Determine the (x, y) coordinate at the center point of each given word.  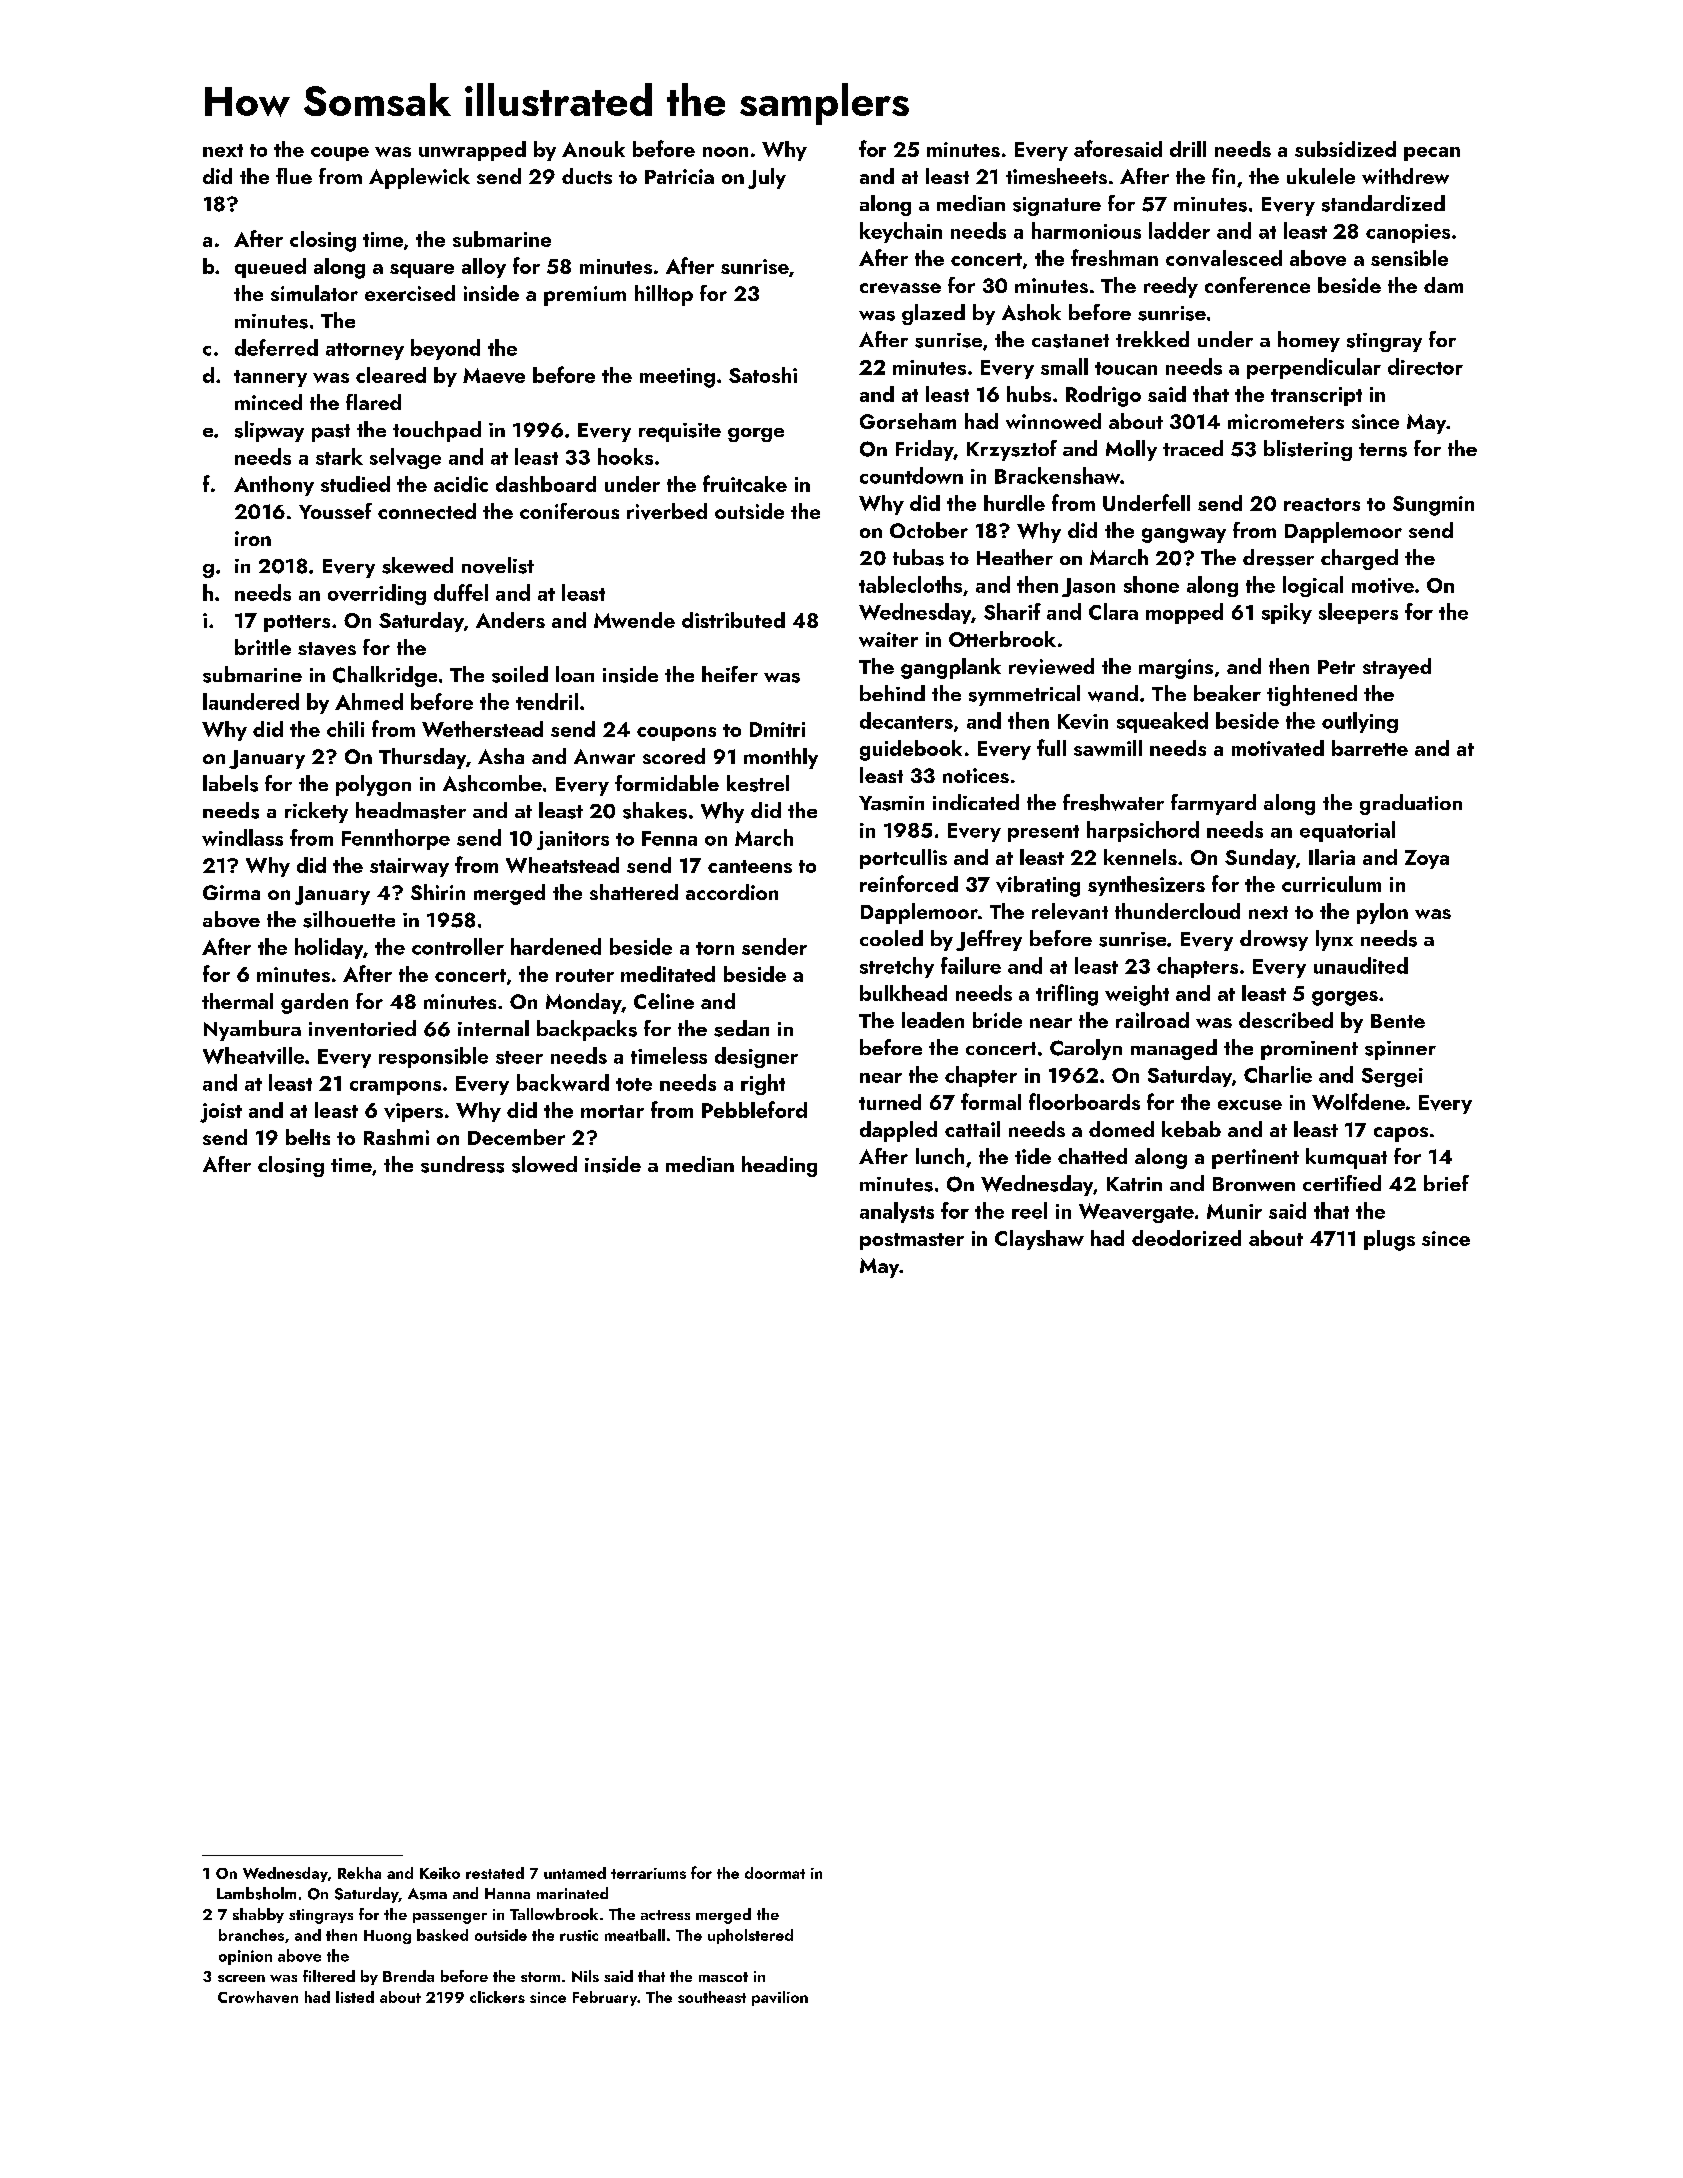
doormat (775, 1873)
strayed (1397, 668)
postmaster (912, 1241)
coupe (340, 154)
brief (1446, 1183)
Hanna (507, 1893)
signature (1057, 206)
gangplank (951, 668)
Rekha (359, 1873)
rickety (316, 812)
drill (1188, 149)
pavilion (780, 1998)
